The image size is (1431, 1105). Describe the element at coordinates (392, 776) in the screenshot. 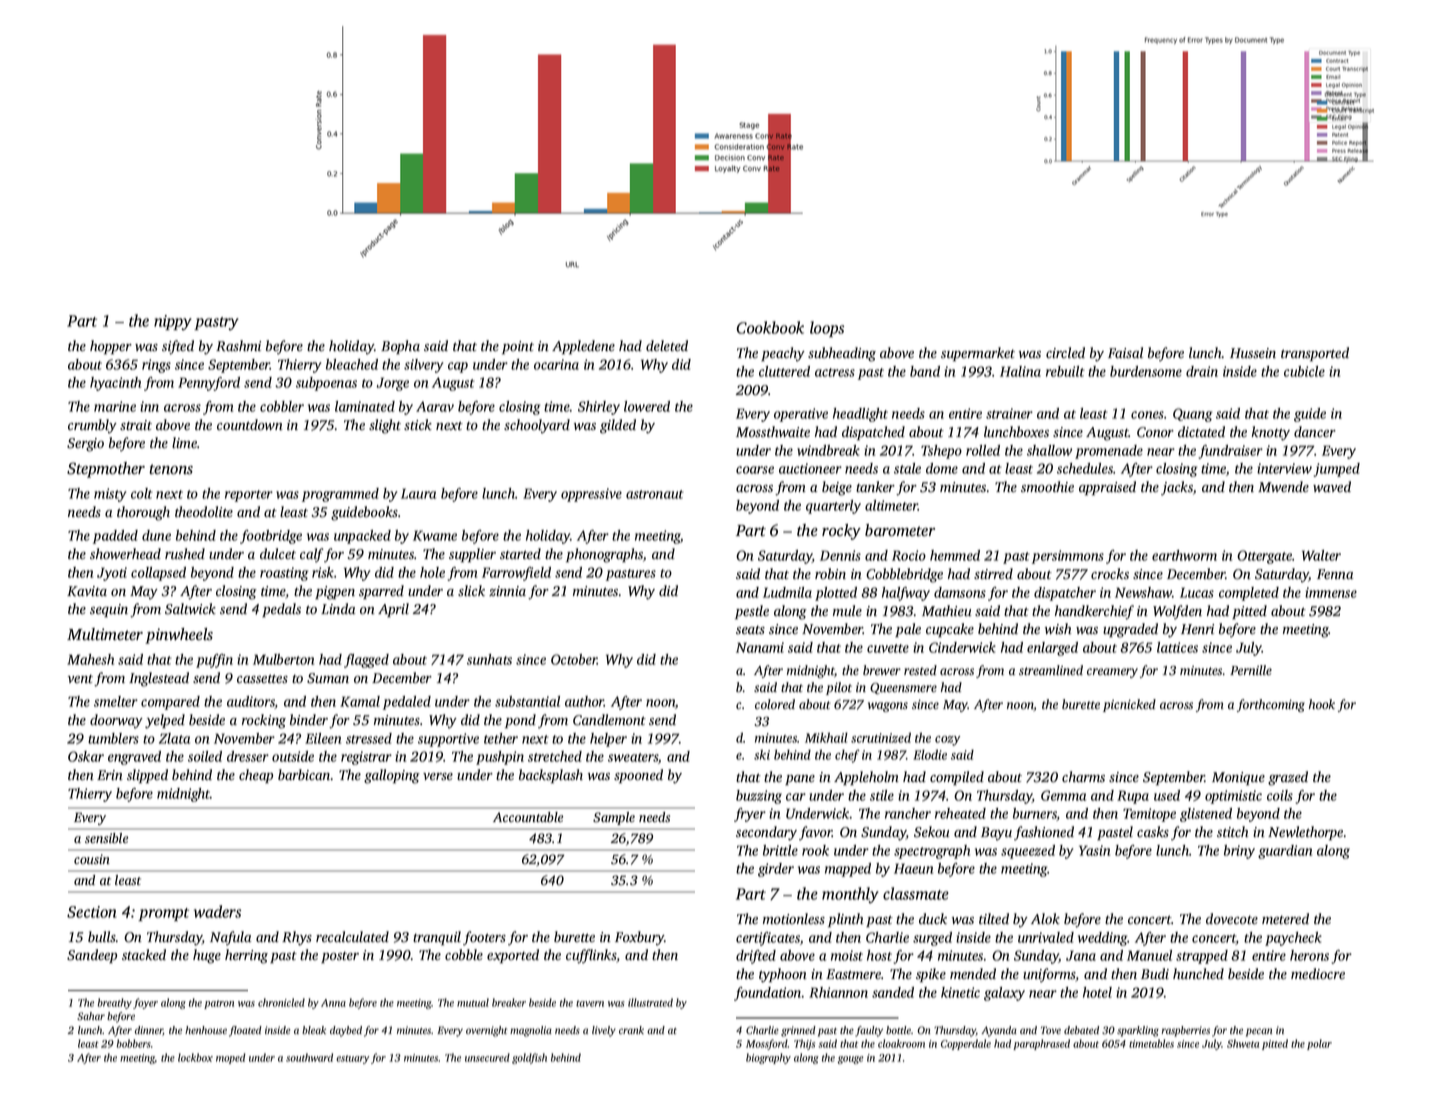

I see `galloping` at that location.
